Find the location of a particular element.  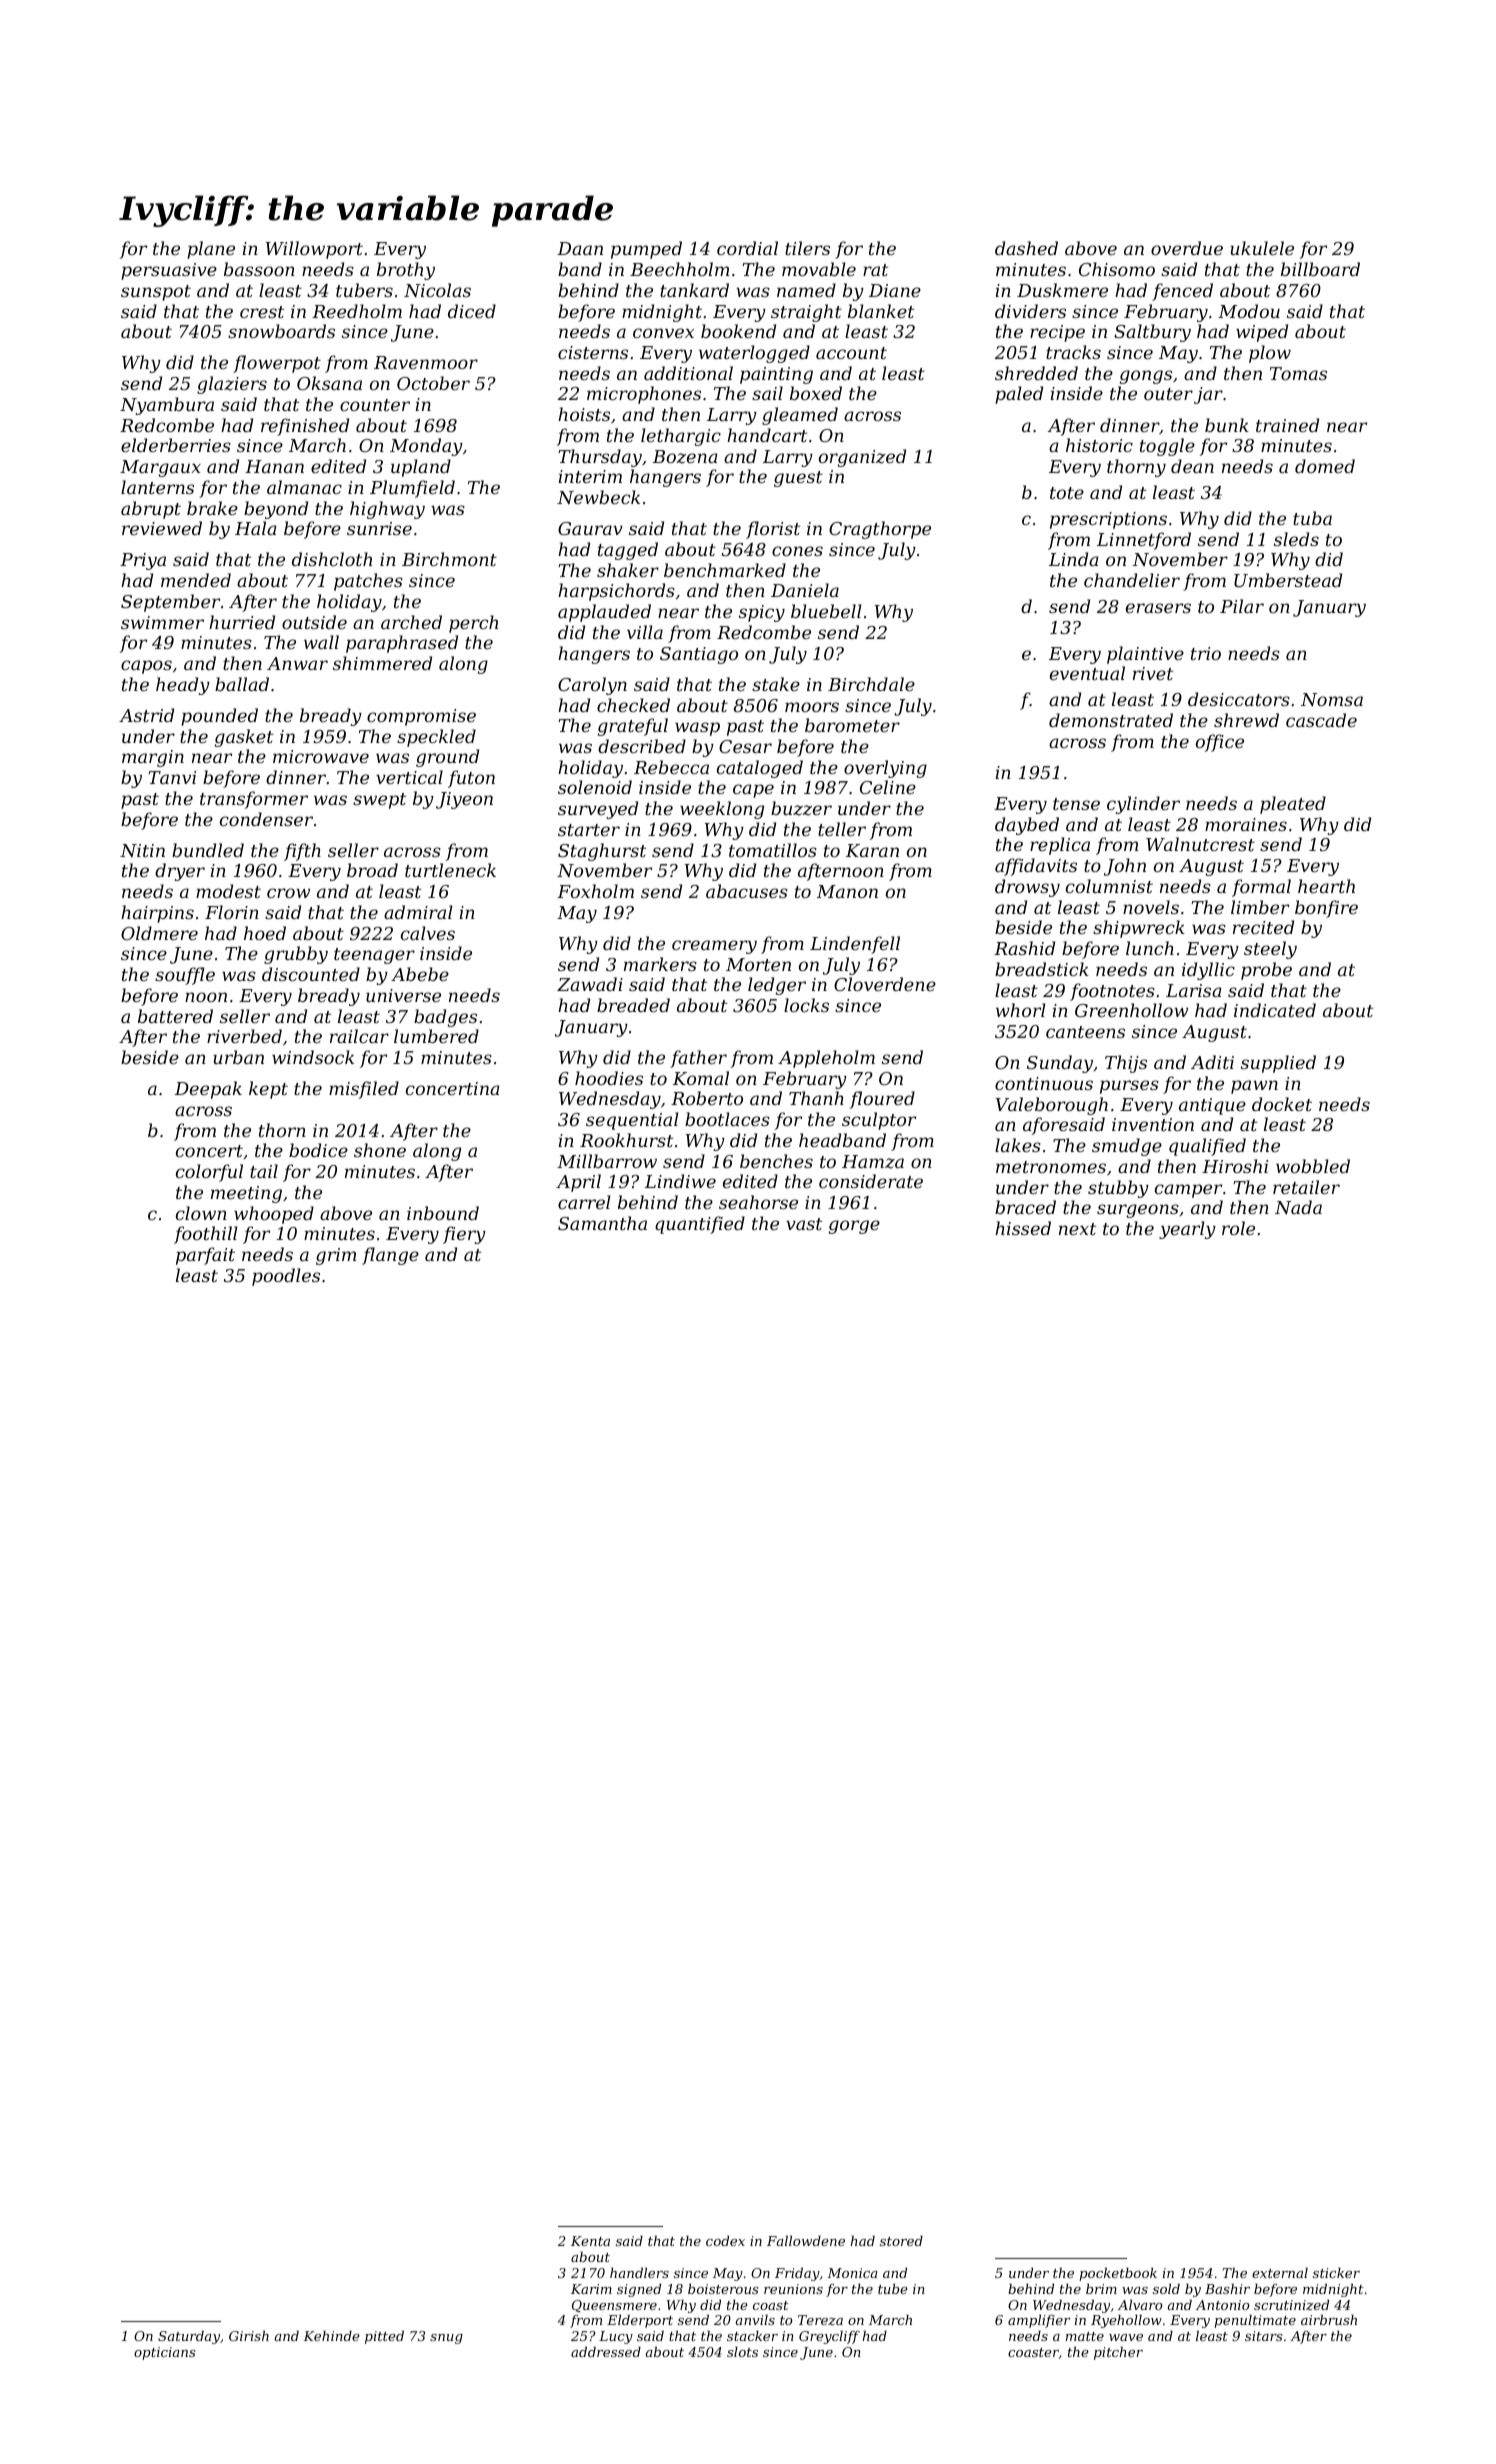

poodles is located at coordinates (286, 1277).
